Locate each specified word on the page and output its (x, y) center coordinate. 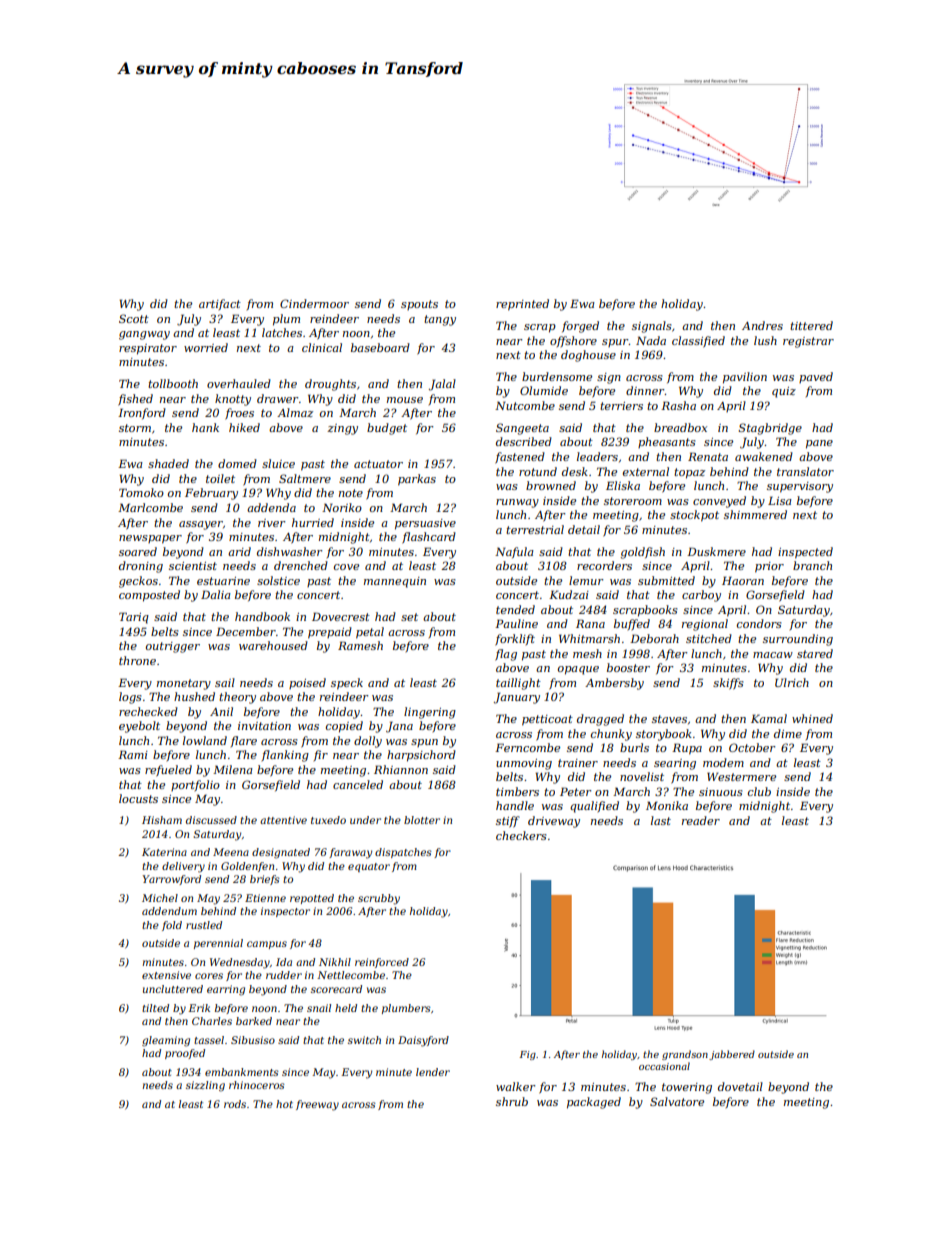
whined (812, 718)
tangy (440, 320)
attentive (283, 820)
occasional (664, 1066)
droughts (330, 385)
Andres (762, 325)
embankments (242, 1072)
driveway (554, 822)
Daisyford (423, 1041)
